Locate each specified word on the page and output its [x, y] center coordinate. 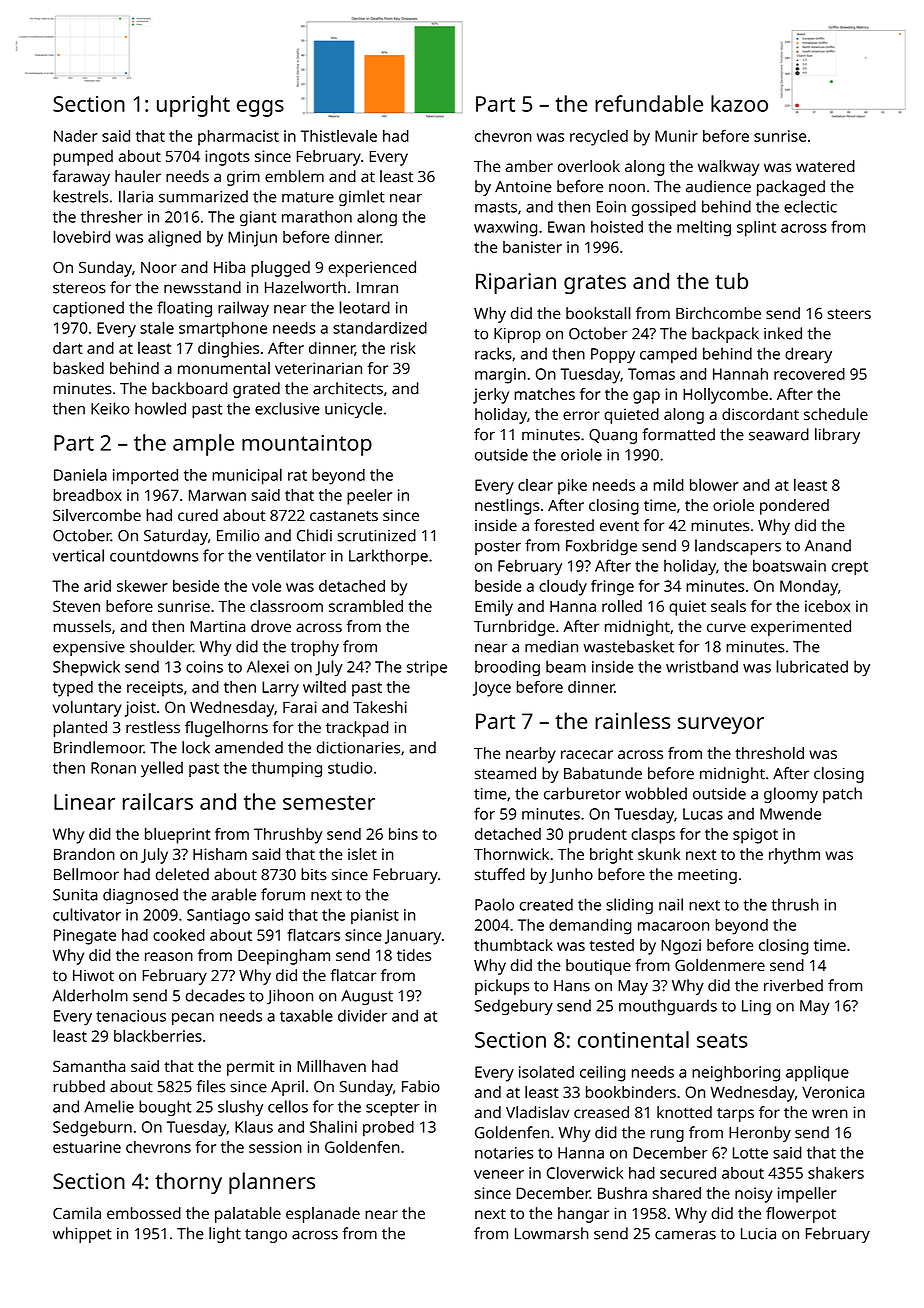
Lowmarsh [551, 1233]
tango [266, 1236]
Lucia [758, 1234]
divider [362, 1015]
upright [193, 106]
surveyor [721, 725]
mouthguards [668, 1007]
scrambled [366, 606]
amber [529, 166]
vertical [78, 555]
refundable [649, 103]
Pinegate [85, 937]
